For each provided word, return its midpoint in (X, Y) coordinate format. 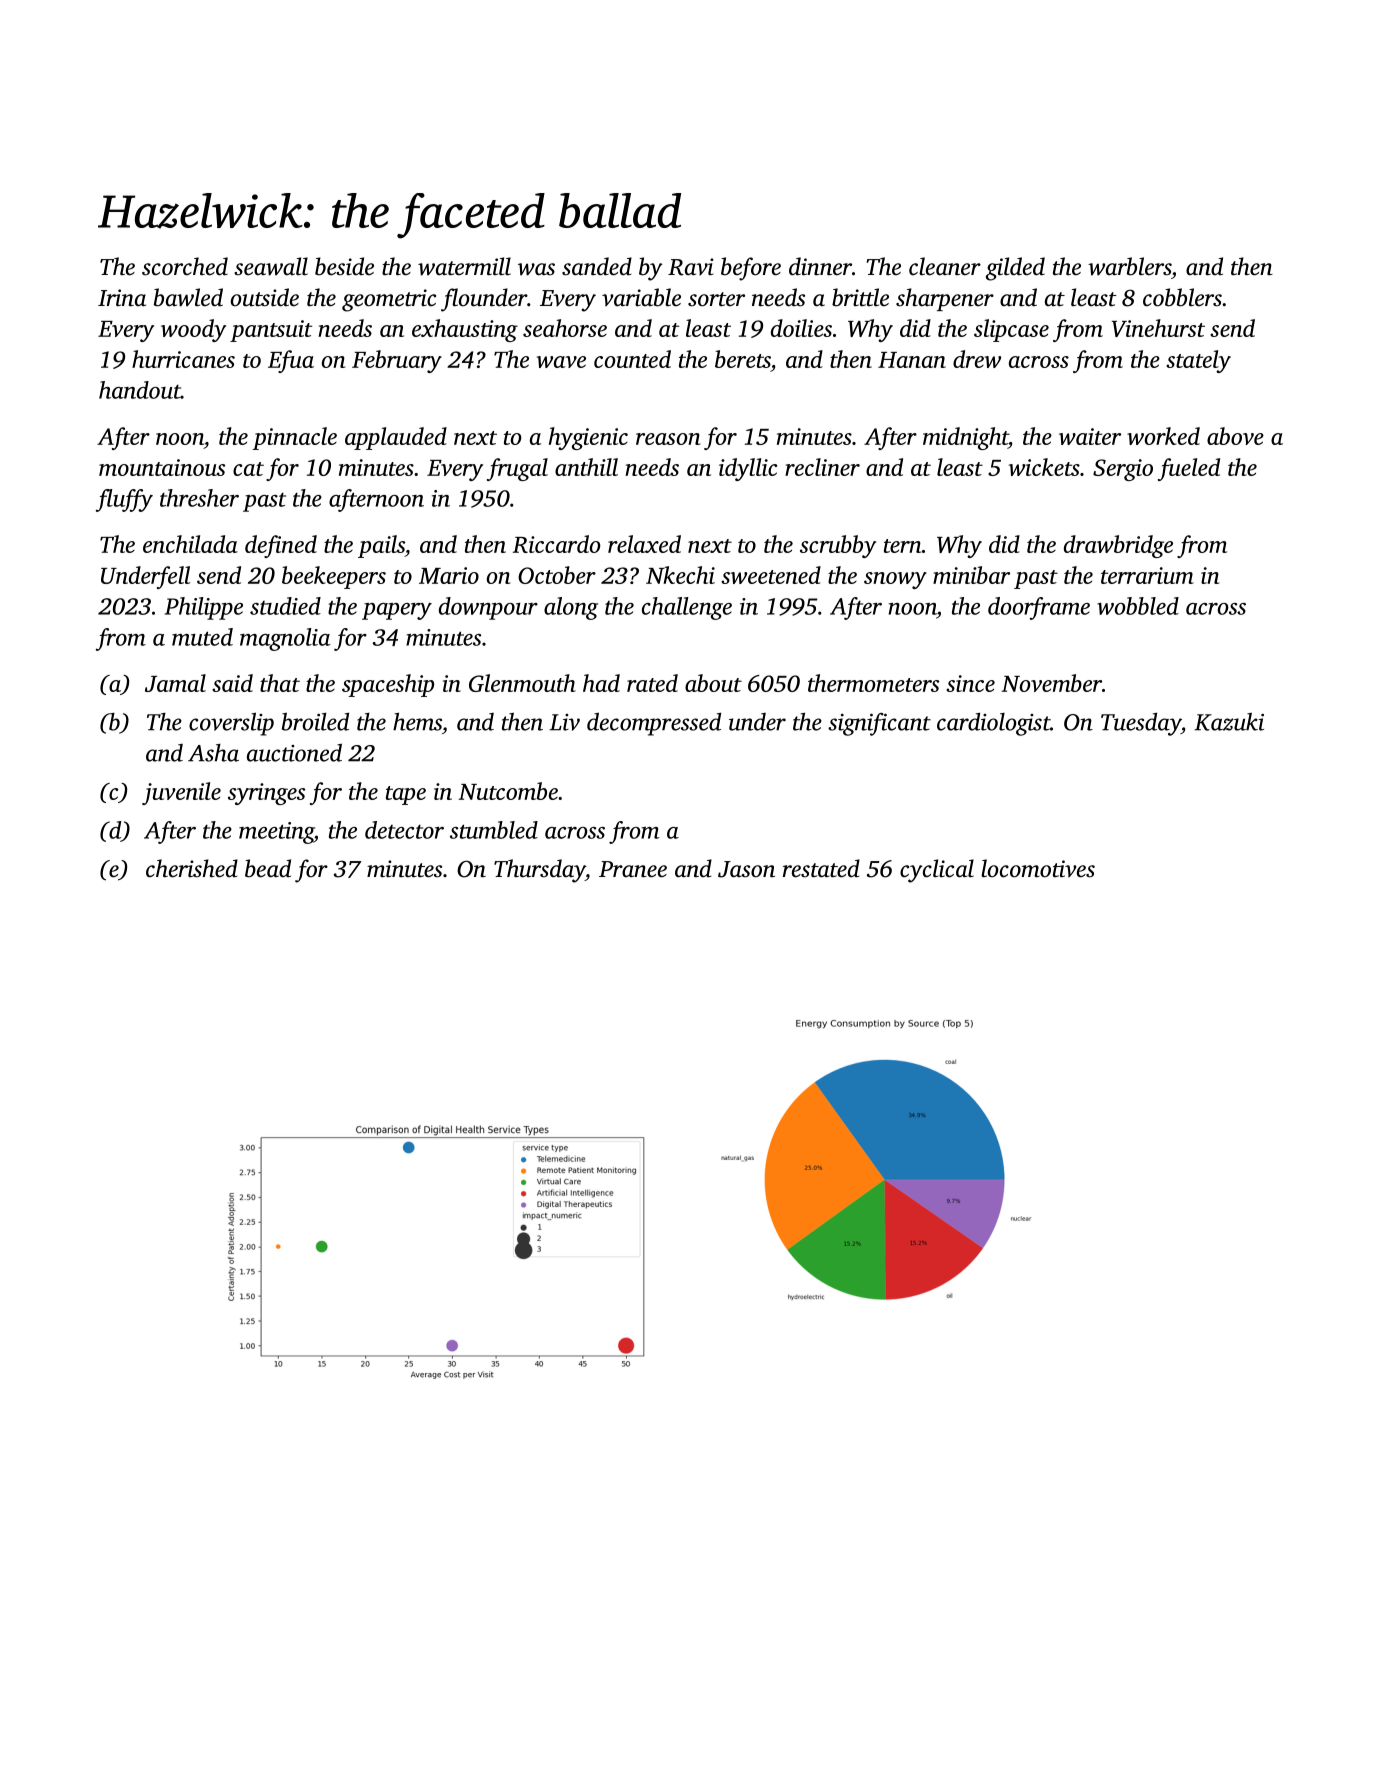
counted (632, 359)
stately (1198, 361)
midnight (965, 438)
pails (381, 546)
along (571, 608)
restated (821, 868)
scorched (185, 266)
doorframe (1039, 608)
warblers (1129, 266)
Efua (291, 361)
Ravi (691, 267)
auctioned (294, 753)
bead (268, 868)
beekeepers (334, 577)
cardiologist (993, 724)
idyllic (748, 469)
